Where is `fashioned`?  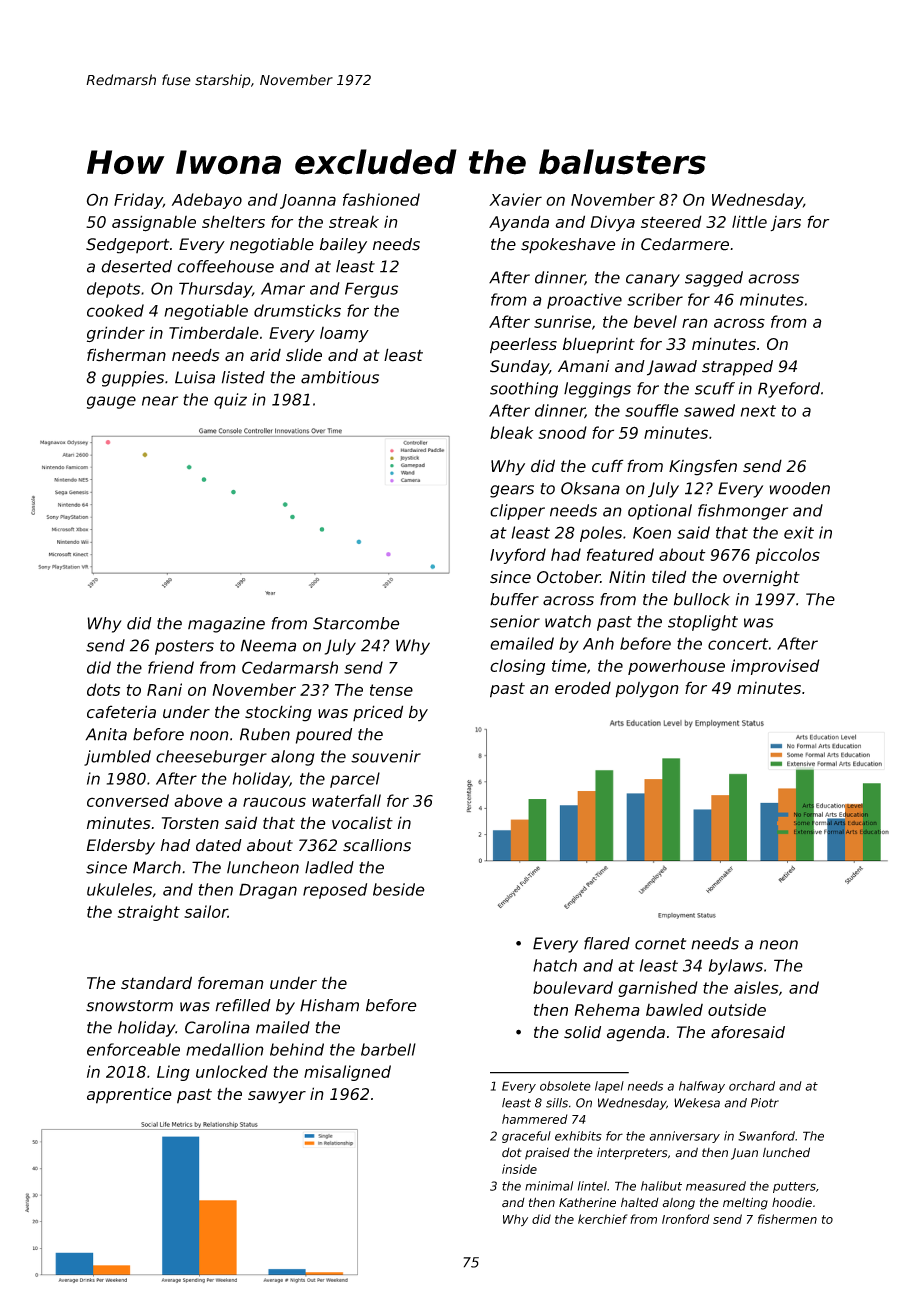
fashioned is located at coordinates (381, 199).
